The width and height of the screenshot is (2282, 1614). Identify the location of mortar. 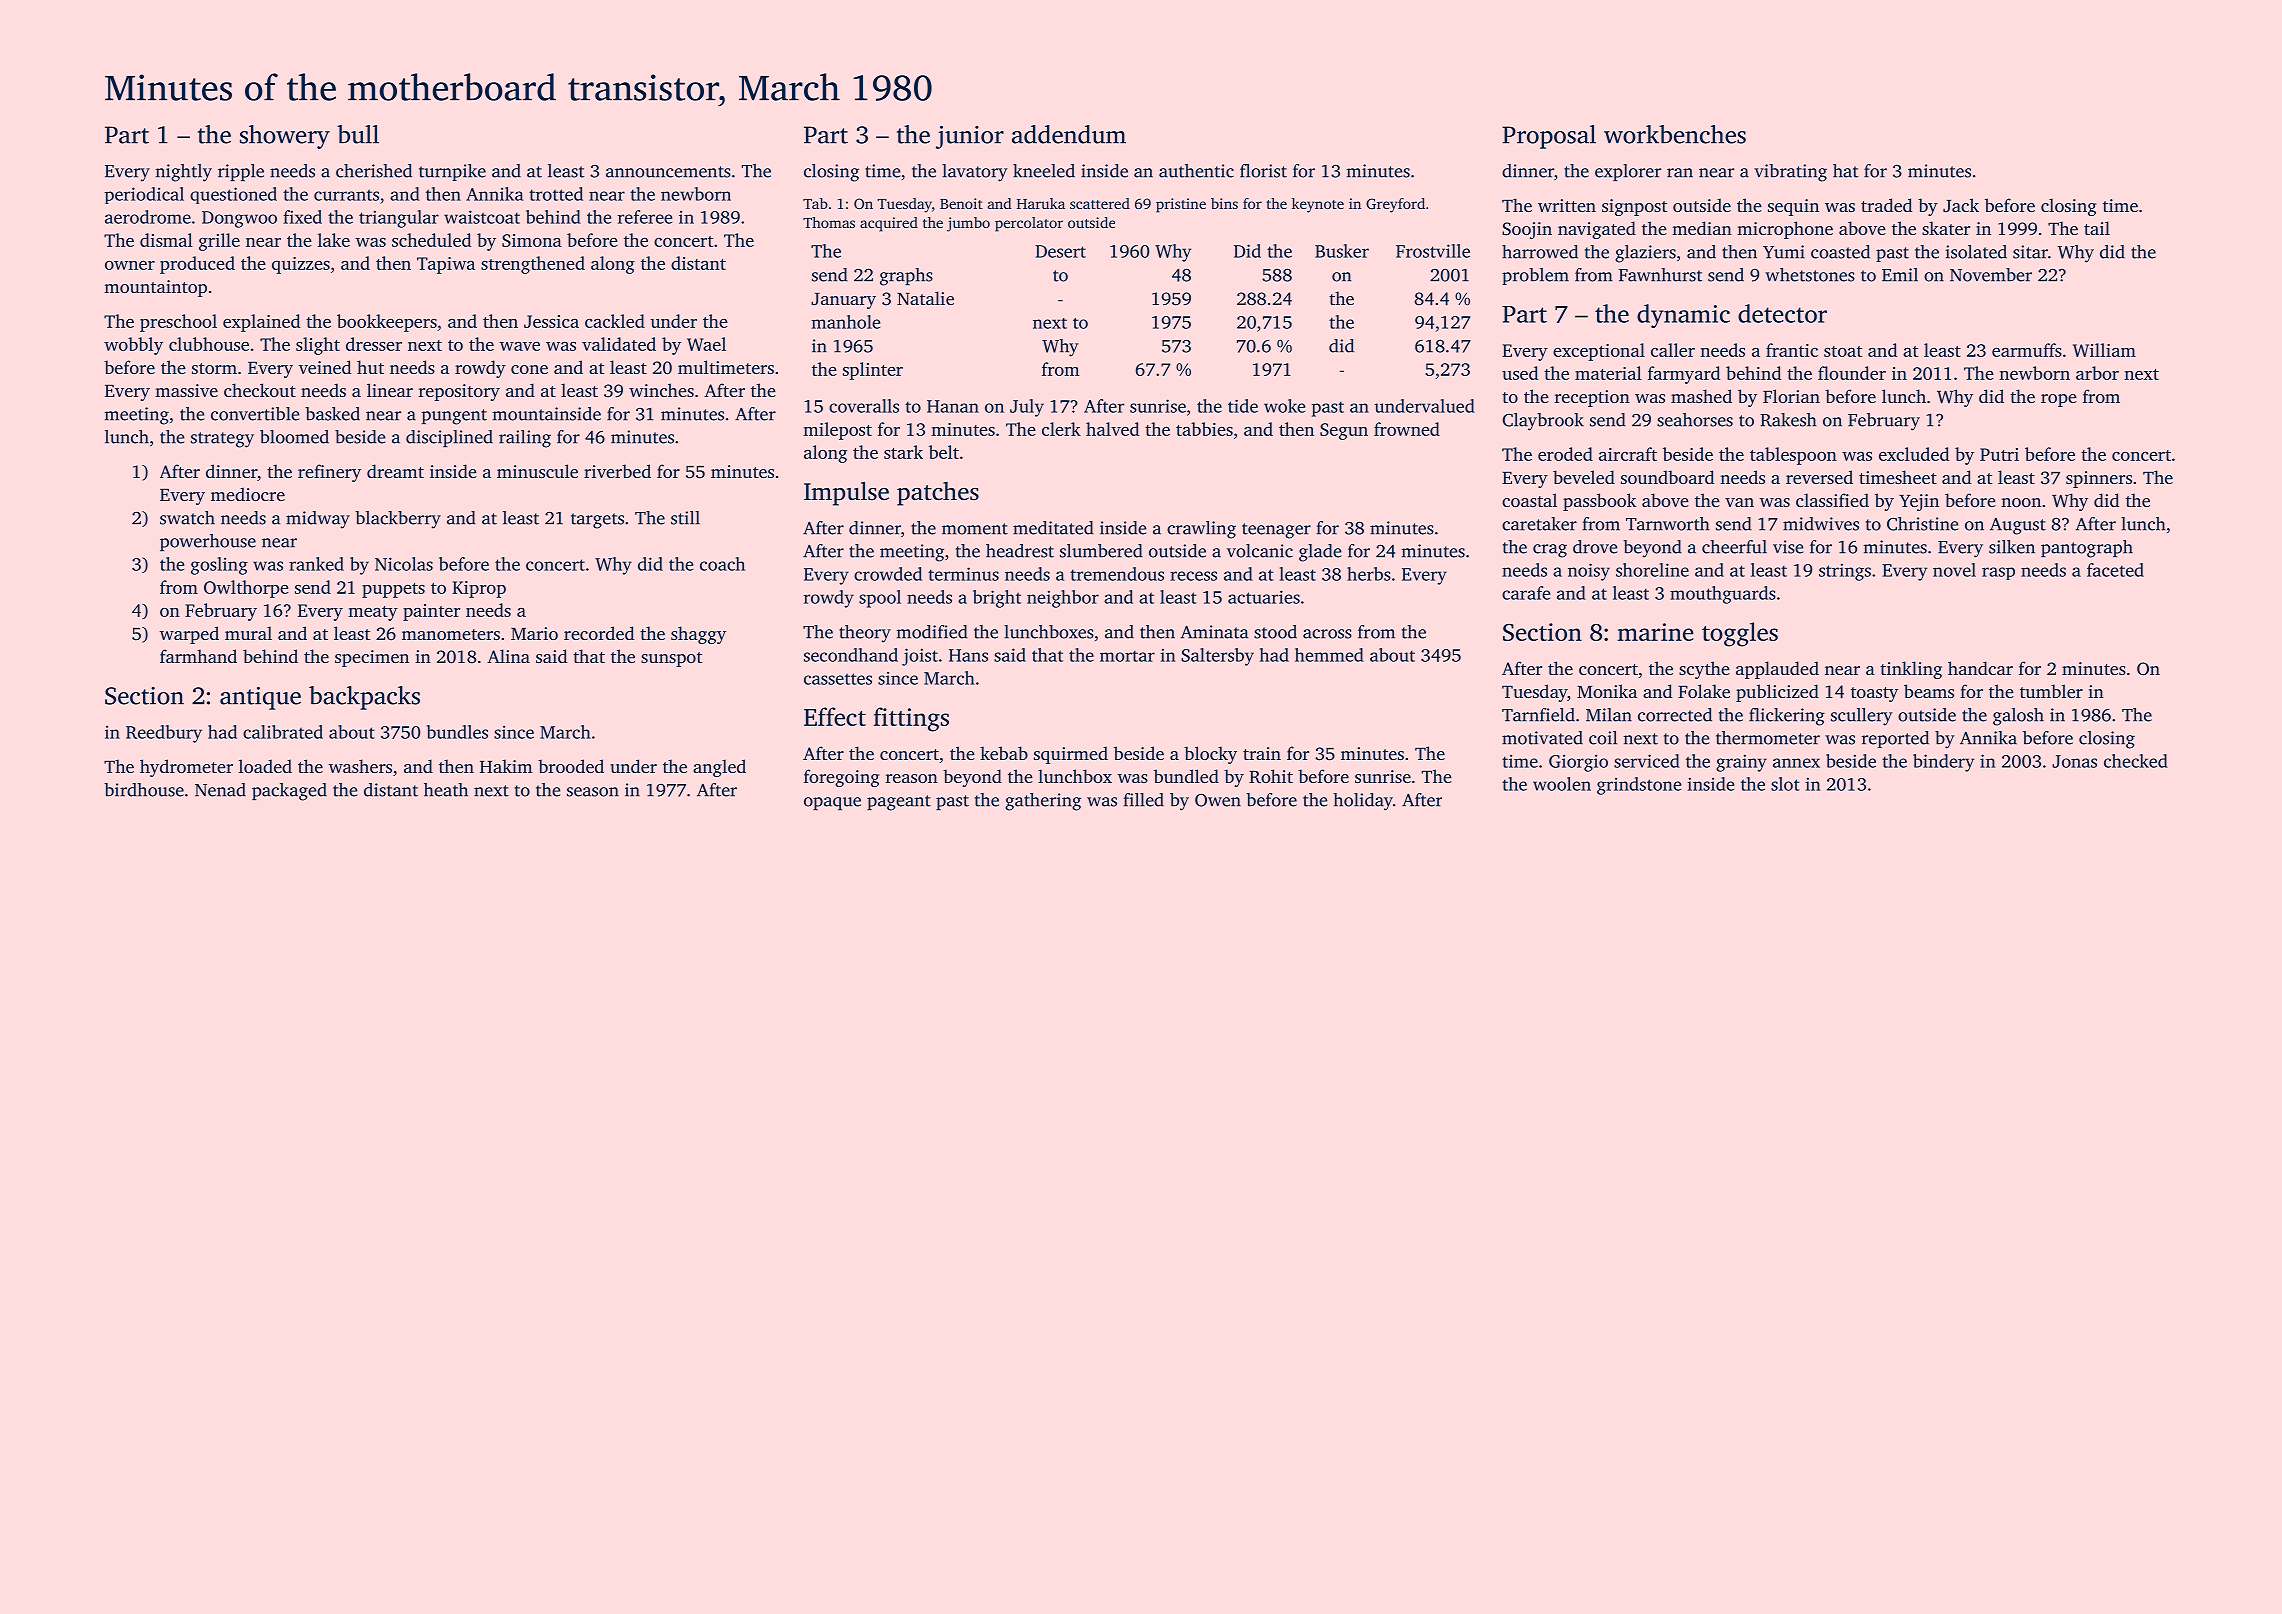
(1127, 656).
